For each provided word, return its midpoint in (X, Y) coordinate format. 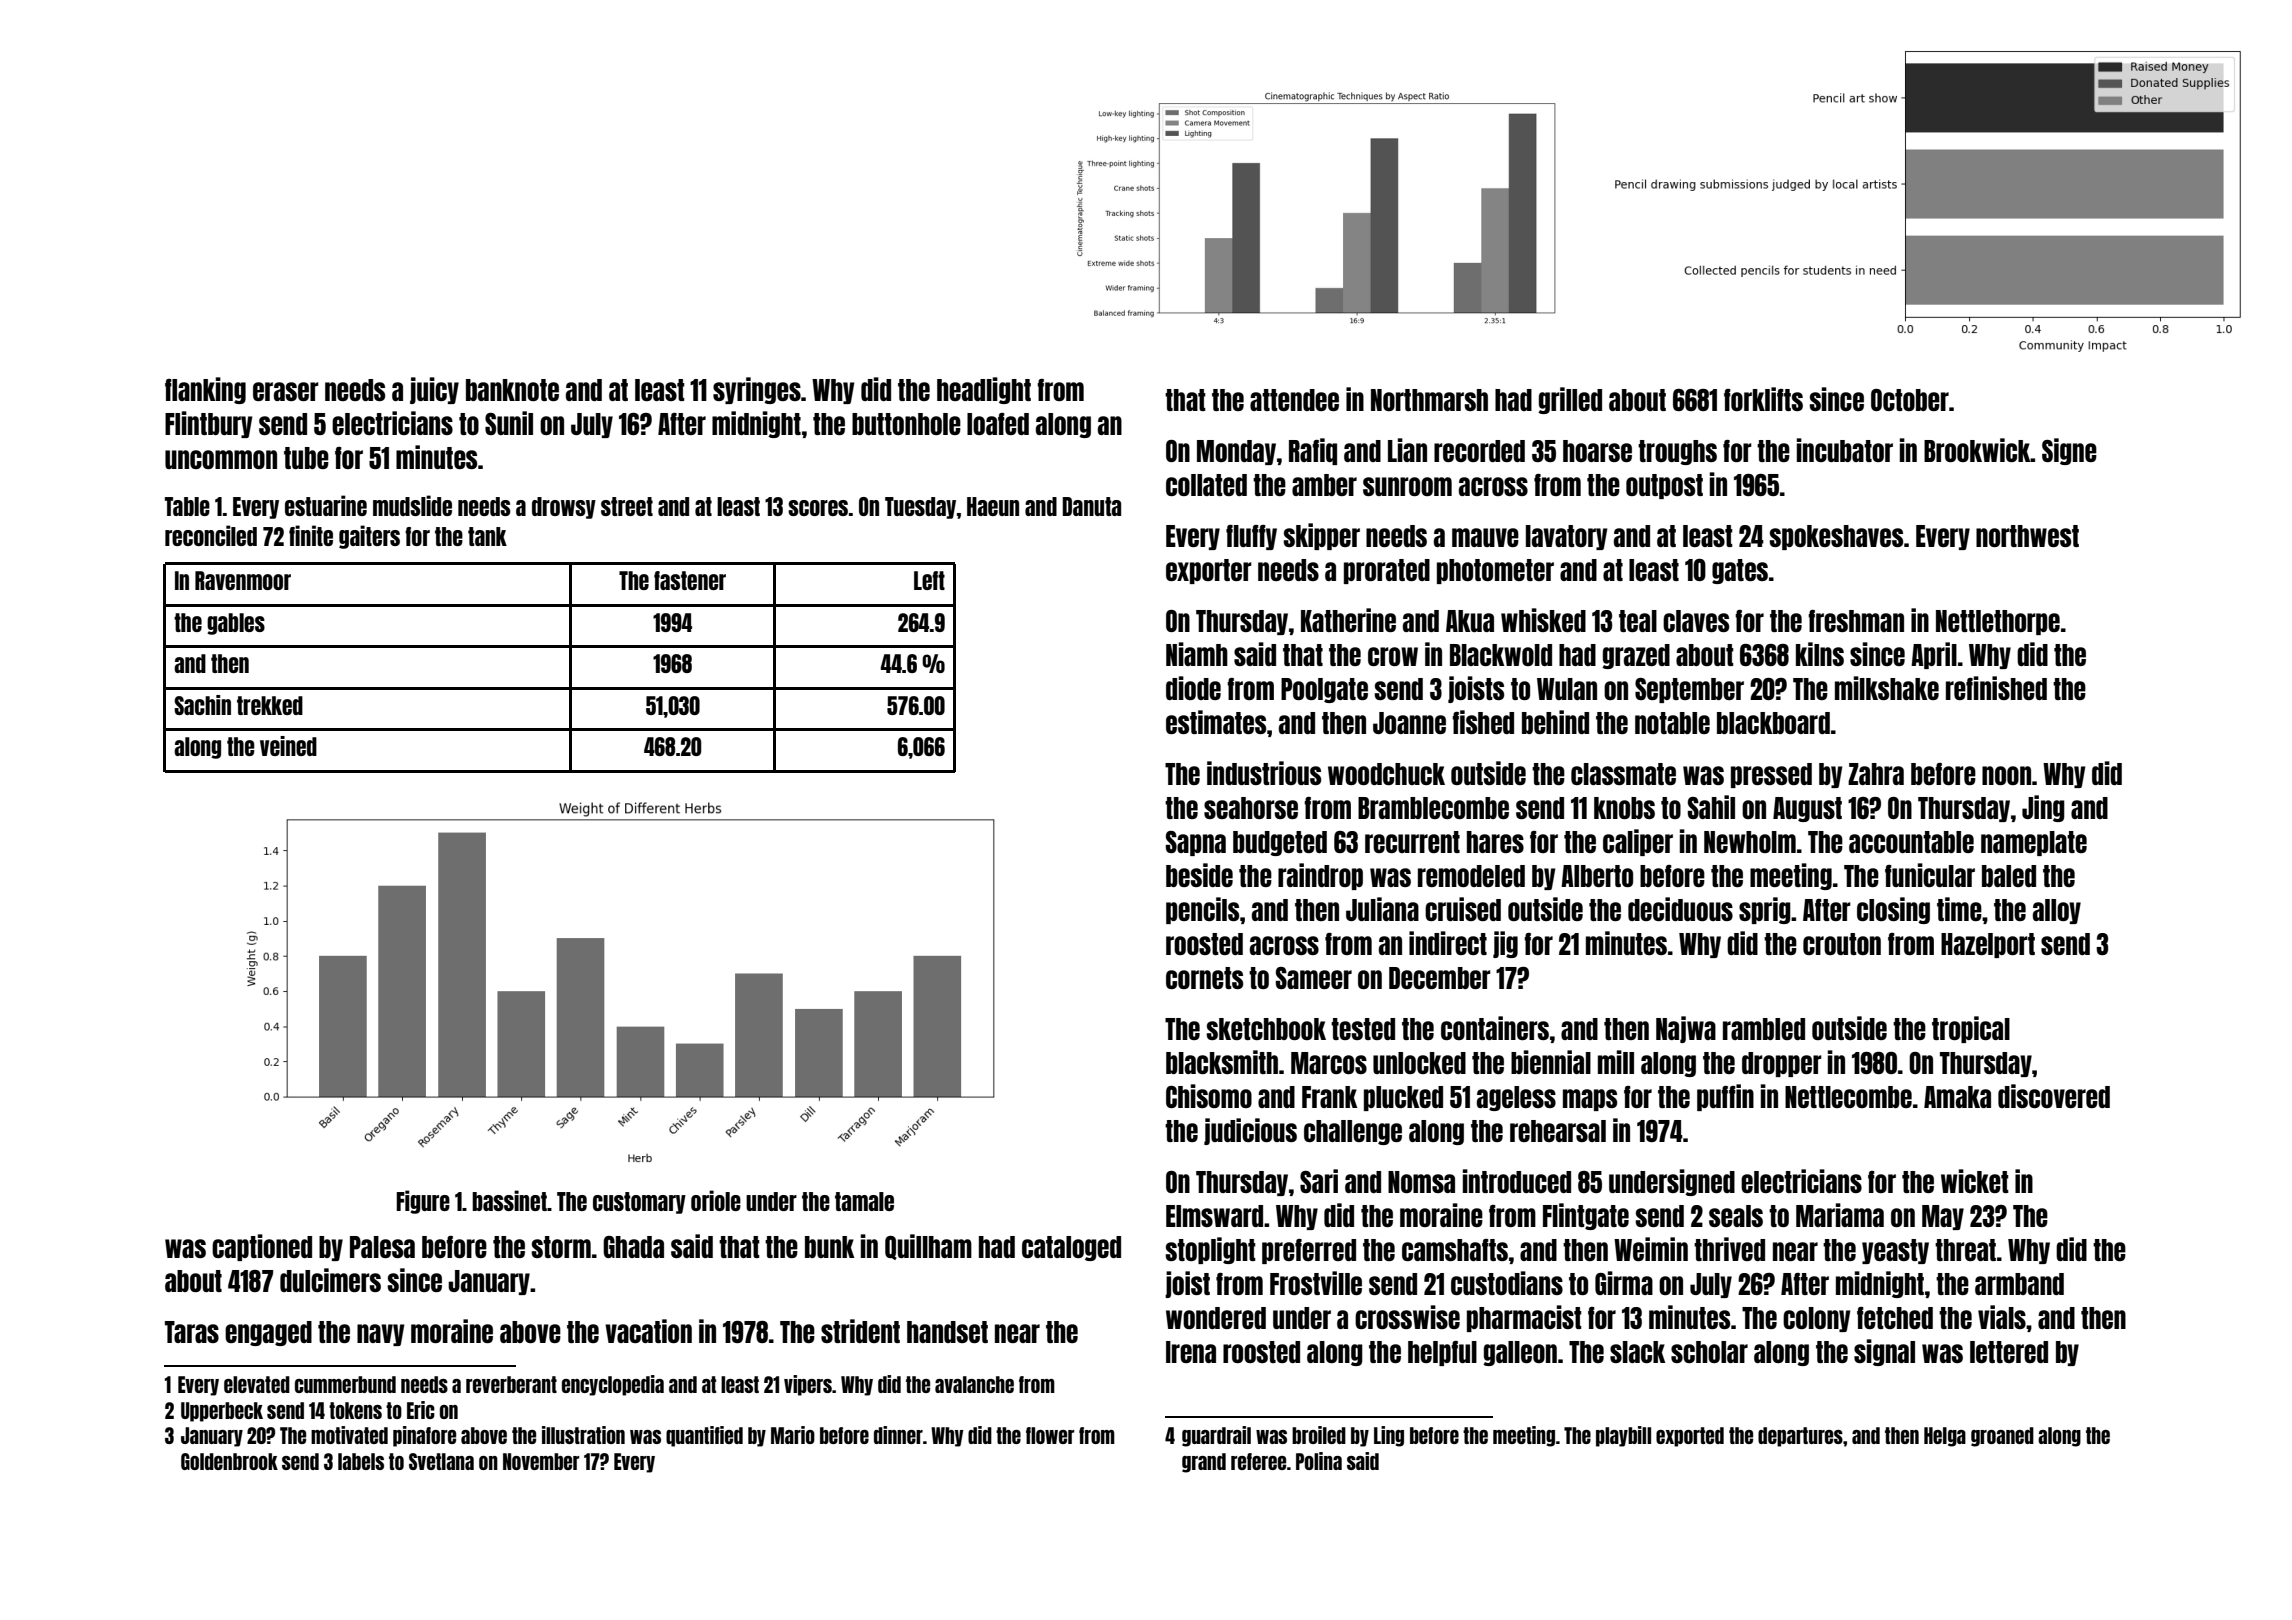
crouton (1842, 944)
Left (929, 580)
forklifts (1763, 399)
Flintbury (209, 424)
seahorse (1251, 808)
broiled (1319, 1435)
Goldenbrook (229, 1461)
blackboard (1773, 723)
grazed (1636, 656)
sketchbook (1266, 1029)
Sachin (202, 705)
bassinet (509, 1200)
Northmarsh (1429, 400)
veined (288, 746)
